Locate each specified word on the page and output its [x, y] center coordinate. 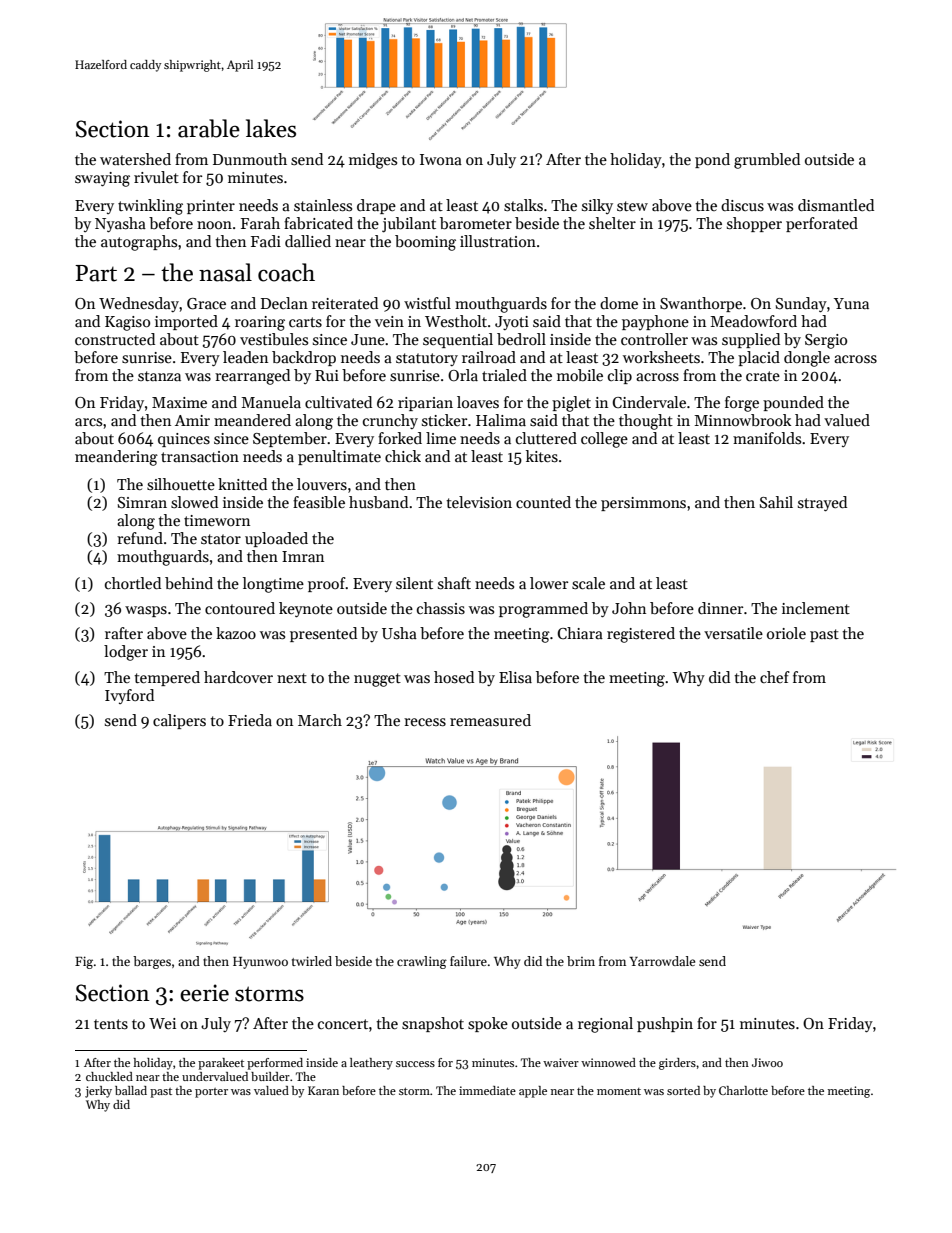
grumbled [767, 161]
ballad [131, 1090]
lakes [271, 128]
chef [775, 677]
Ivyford [129, 696]
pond [712, 160]
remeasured [490, 720]
